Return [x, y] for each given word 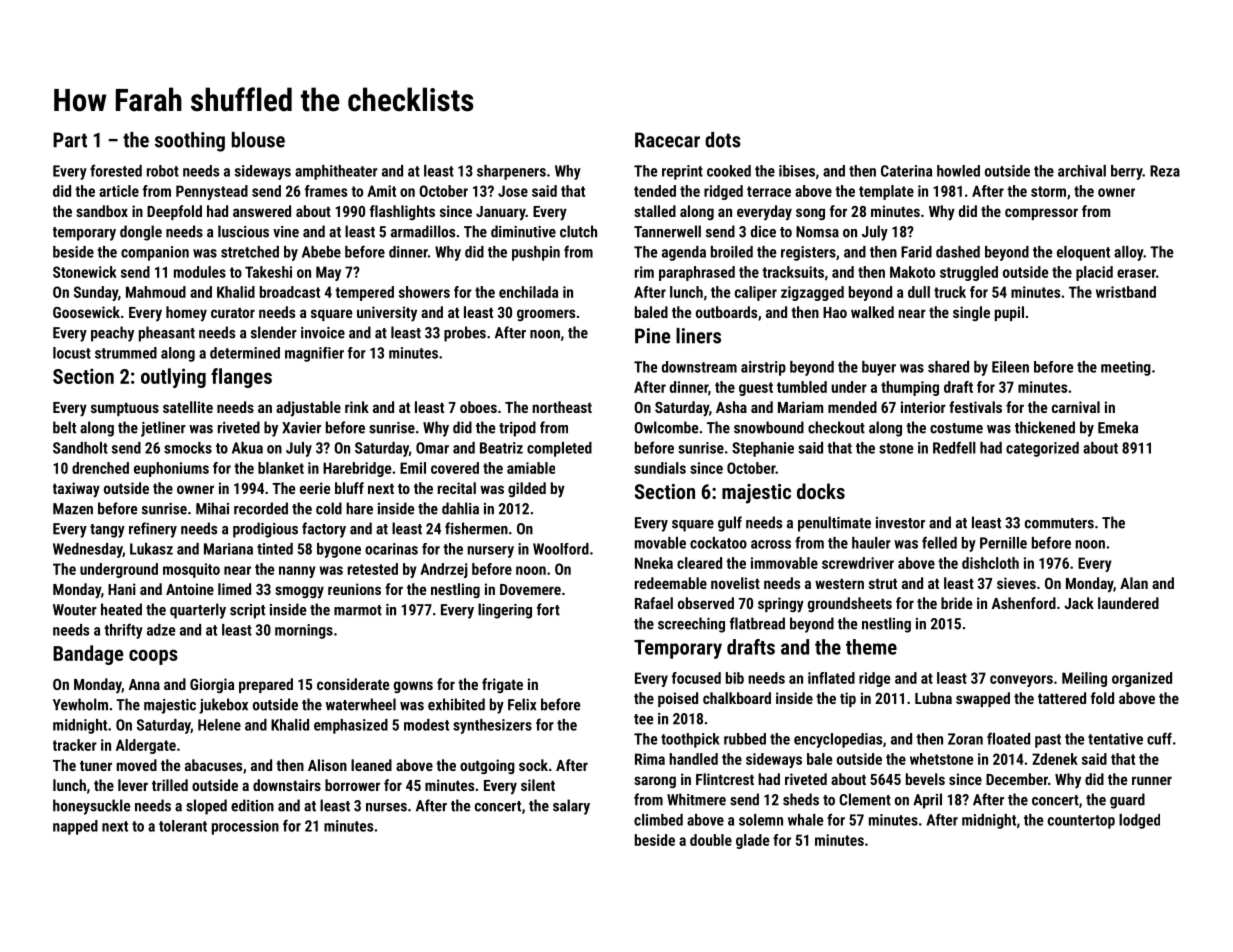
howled [958, 171]
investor [900, 523]
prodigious [265, 530]
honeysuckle [91, 807]
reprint [682, 172]
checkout [836, 427]
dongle [141, 233]
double [711, 840]
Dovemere [530, 589]
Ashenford [1024, 603]
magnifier [314, 354]
